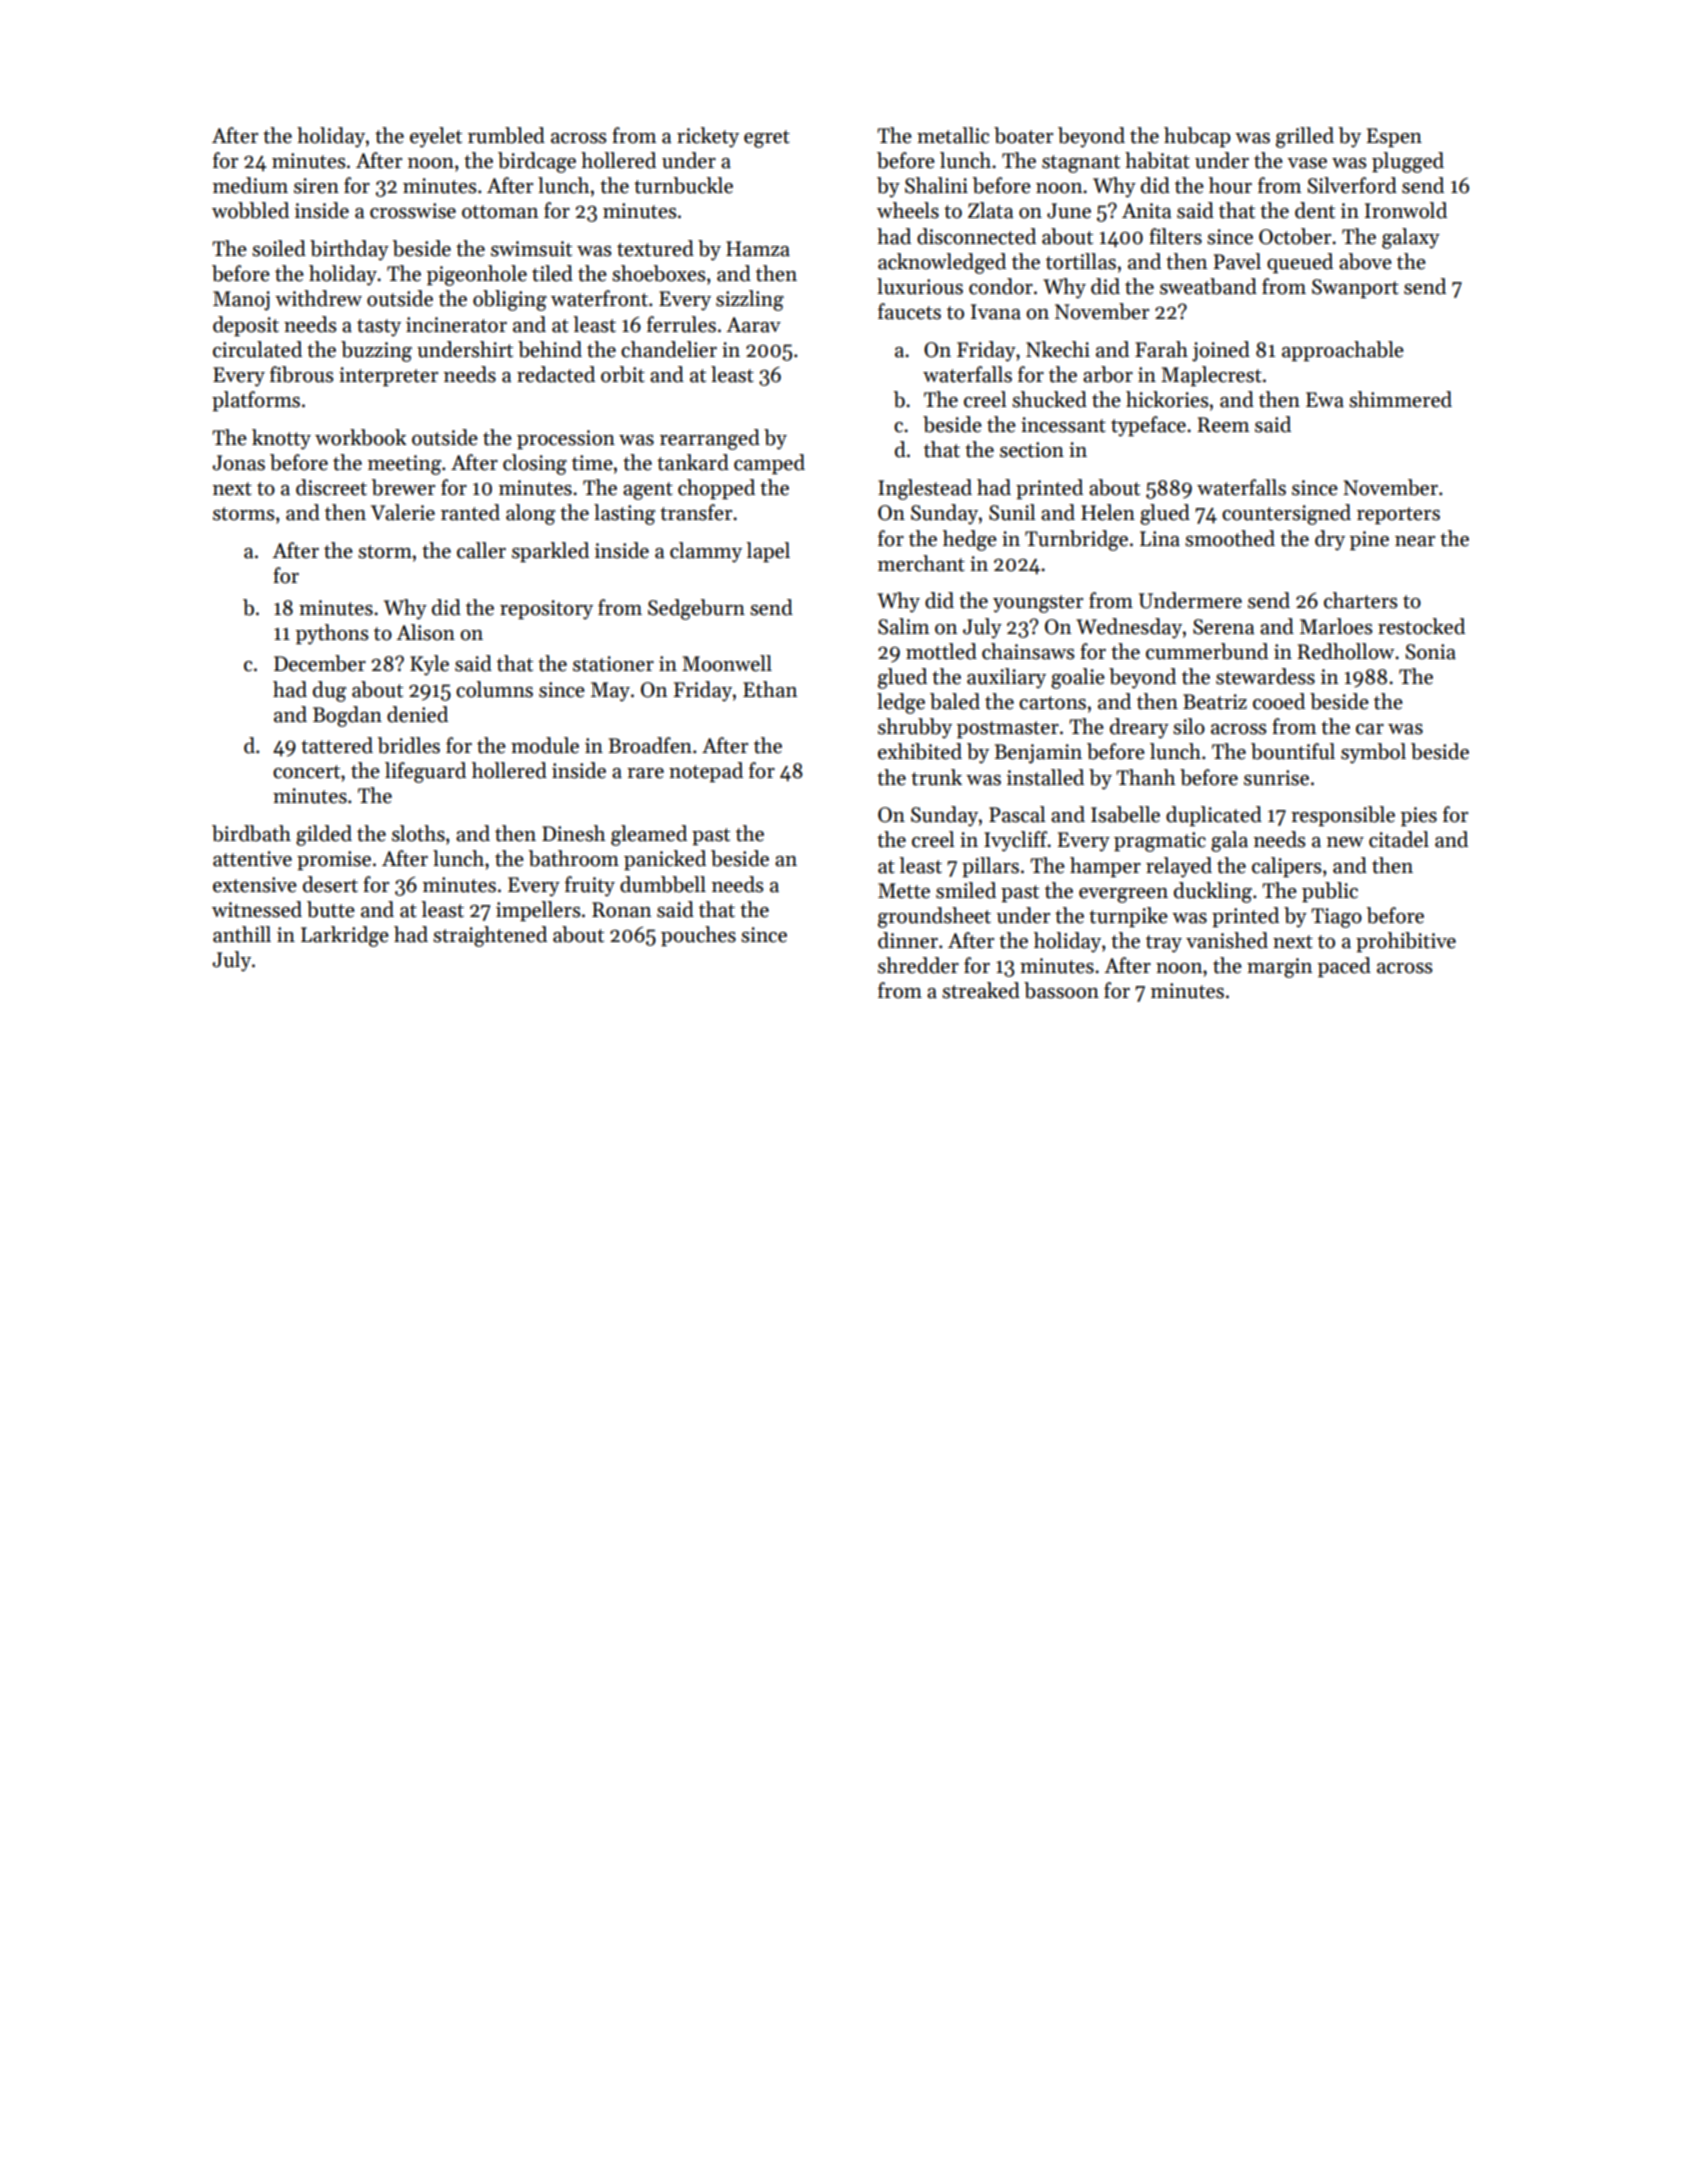 The height and width of the screenshot is (2178, 1683). I want to click on shimmered, so click(1400, 399).
